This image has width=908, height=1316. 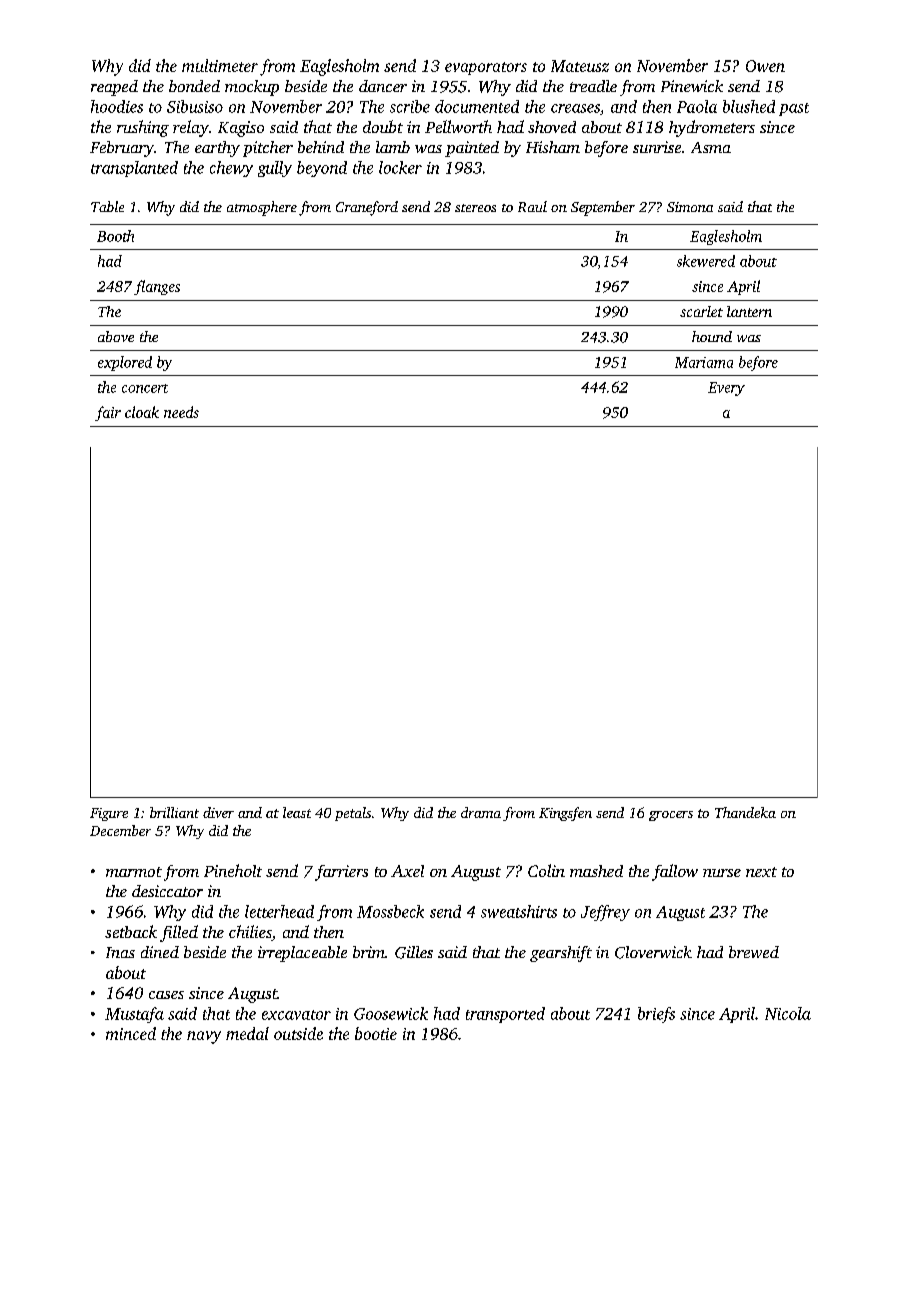 What do you see at coordinates (181, 412) in the image?
I see `needs` at bounding box center [181, 412].
